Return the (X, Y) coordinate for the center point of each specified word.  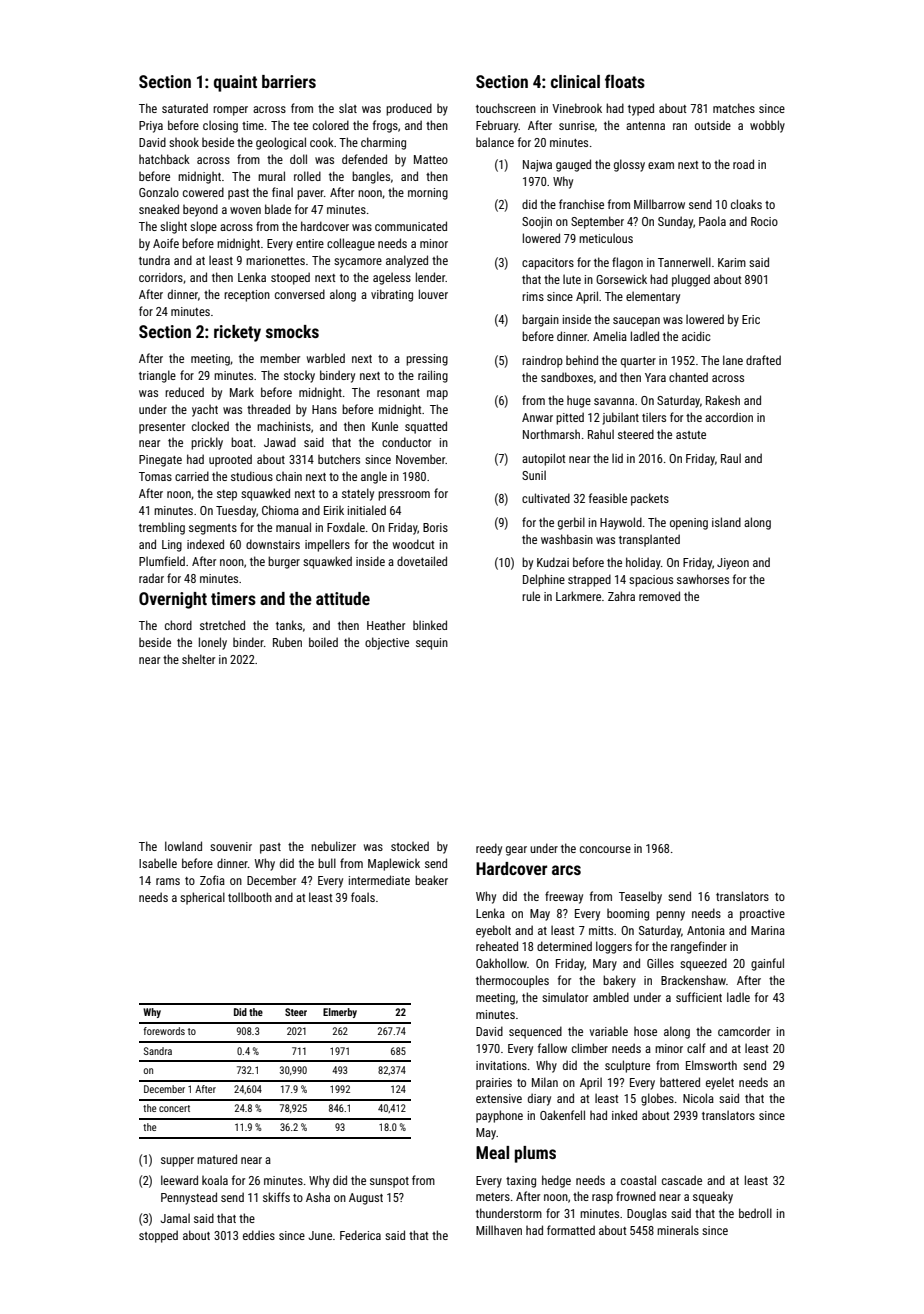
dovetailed (422, 561)
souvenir (231, 846)
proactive (762, 915)
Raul (731, 458)
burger (284, 562)
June (320, 1235)
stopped (158, 1236)
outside (713, 125)
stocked (410, 846)
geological (281, 143)
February (497, 126)
